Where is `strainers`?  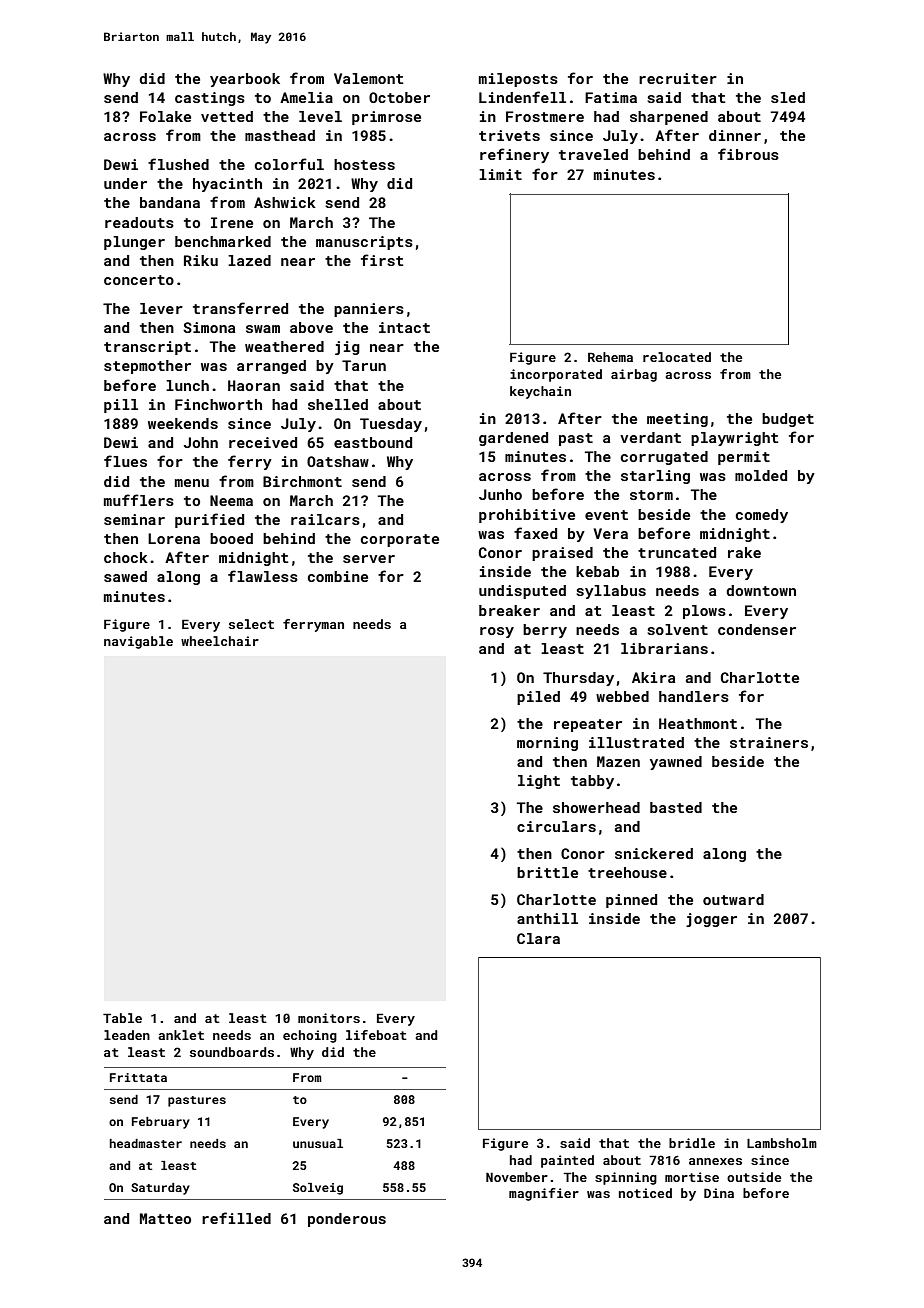
strainers is located at coordinates (769, 742).
